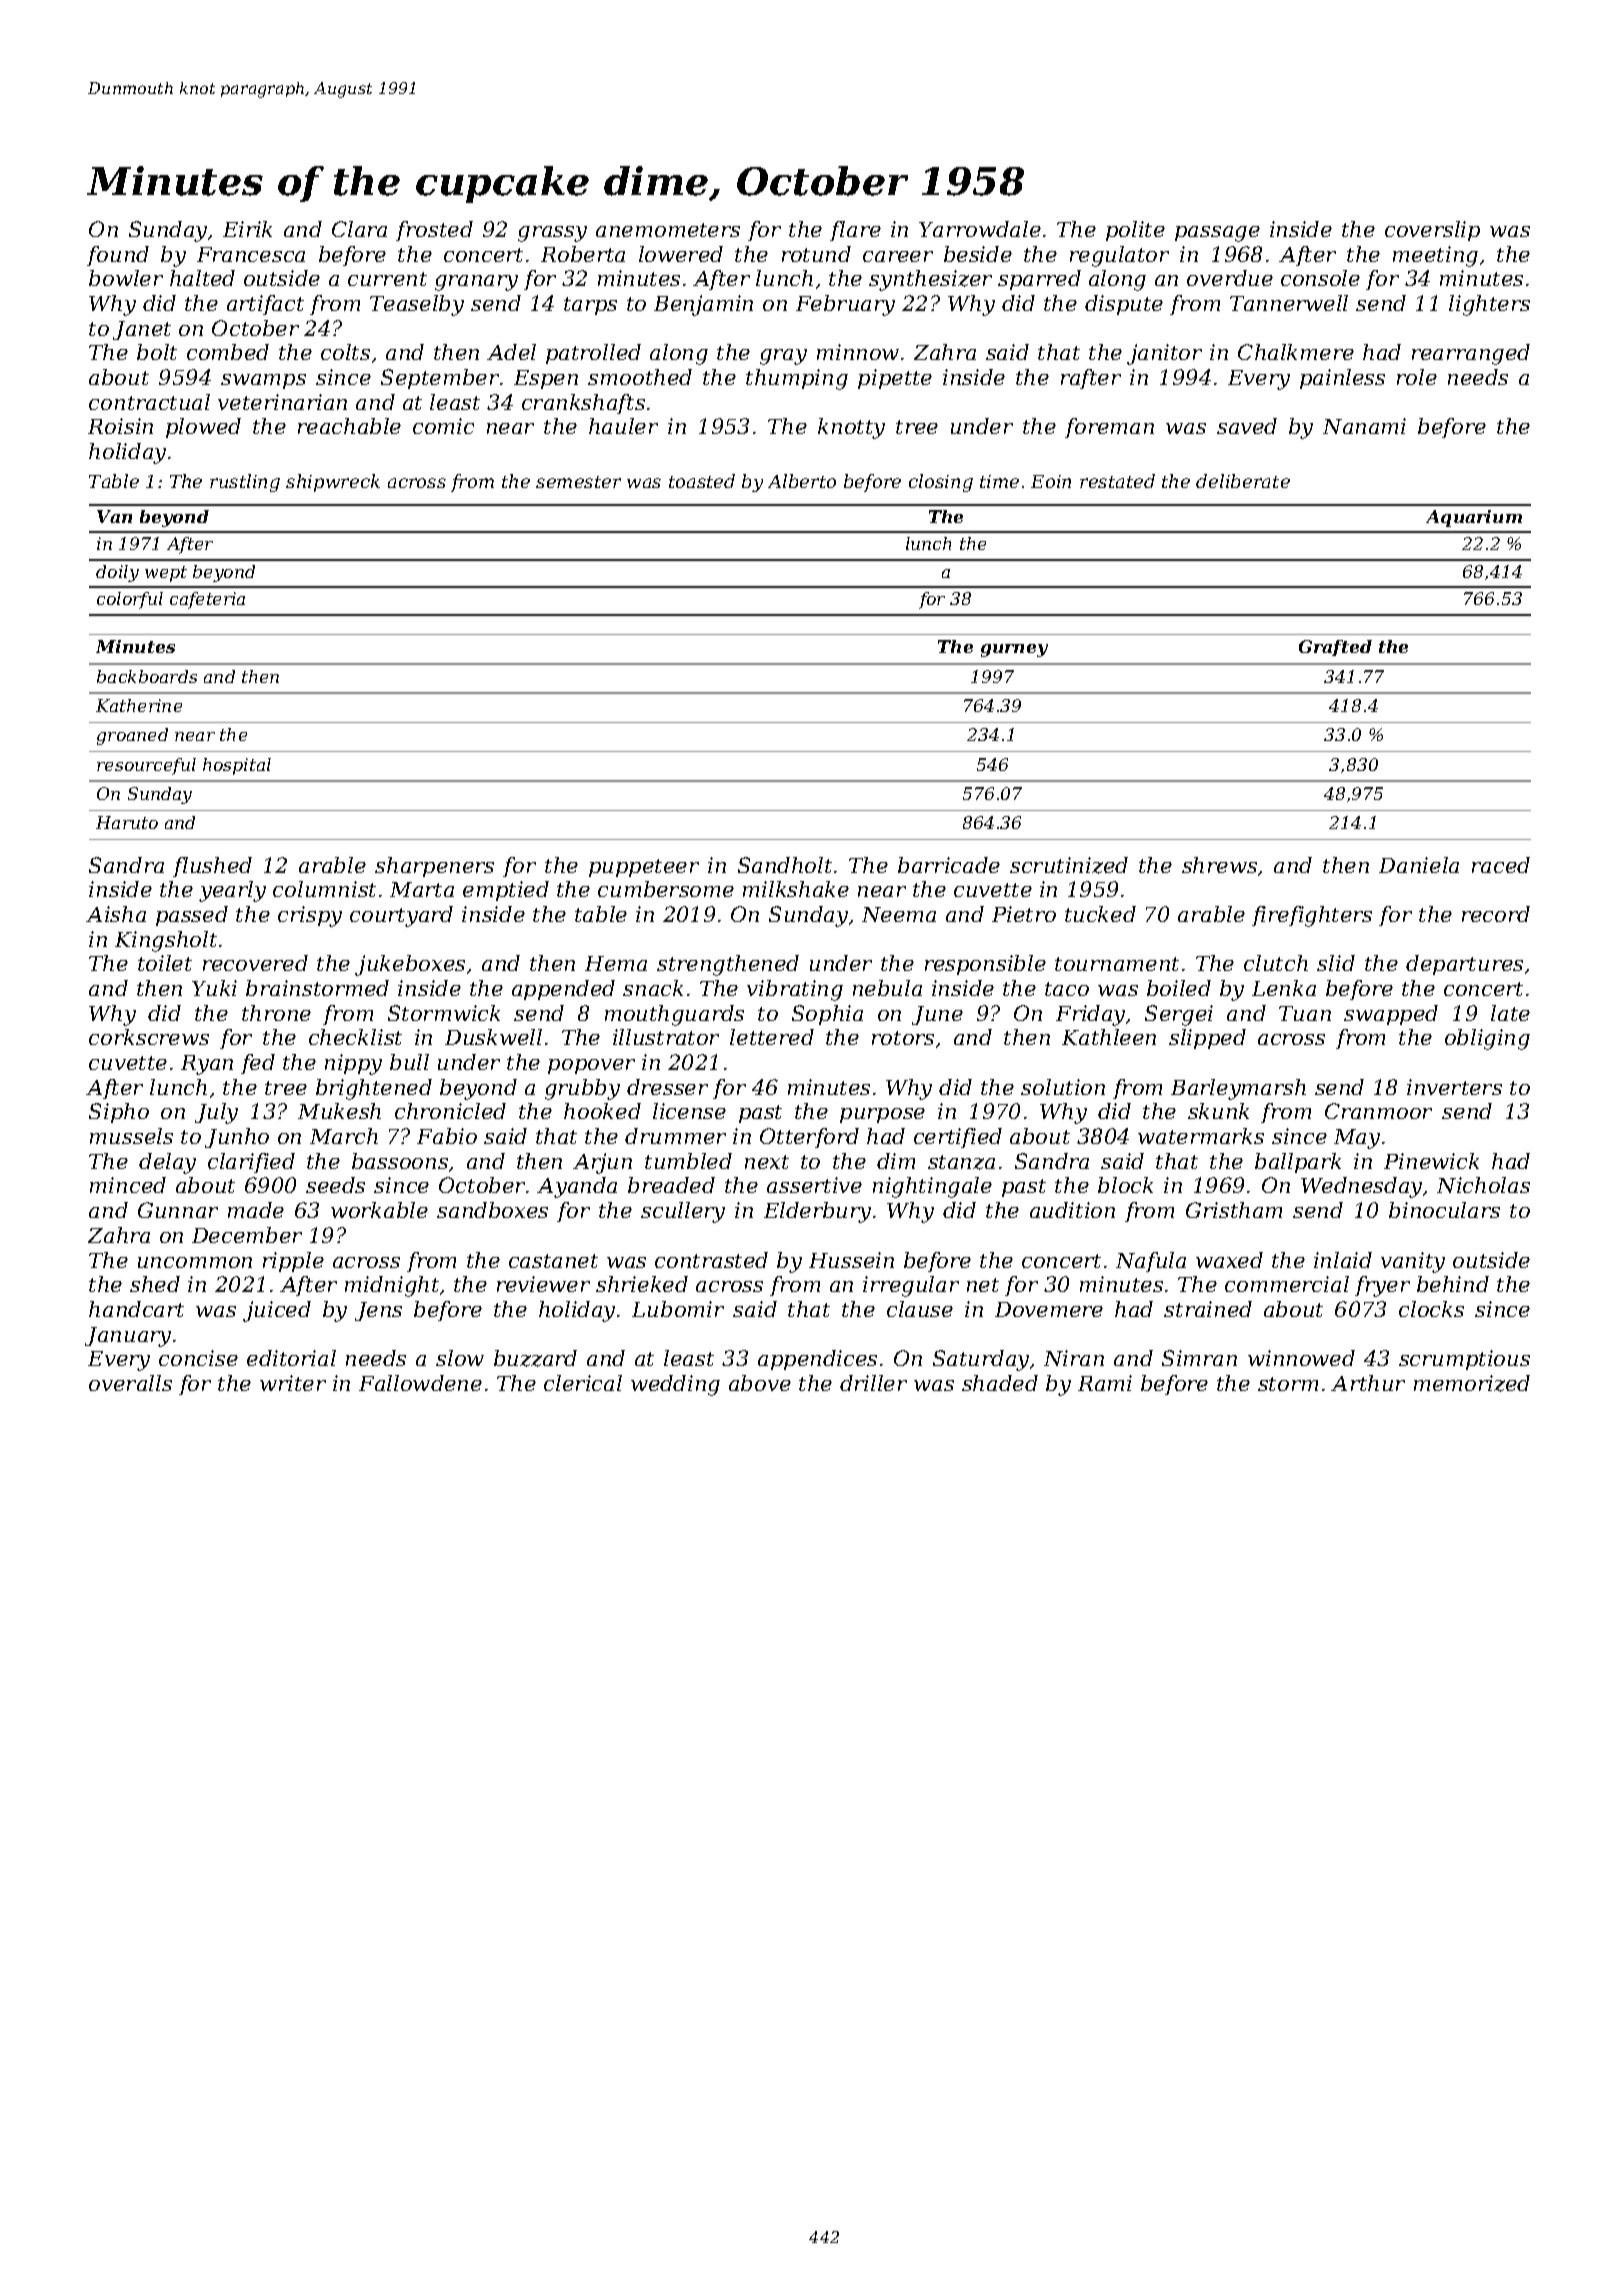  Describe the element at coordinates (1368, 1383) in the screenshot. I see `Arthur` at that location.
